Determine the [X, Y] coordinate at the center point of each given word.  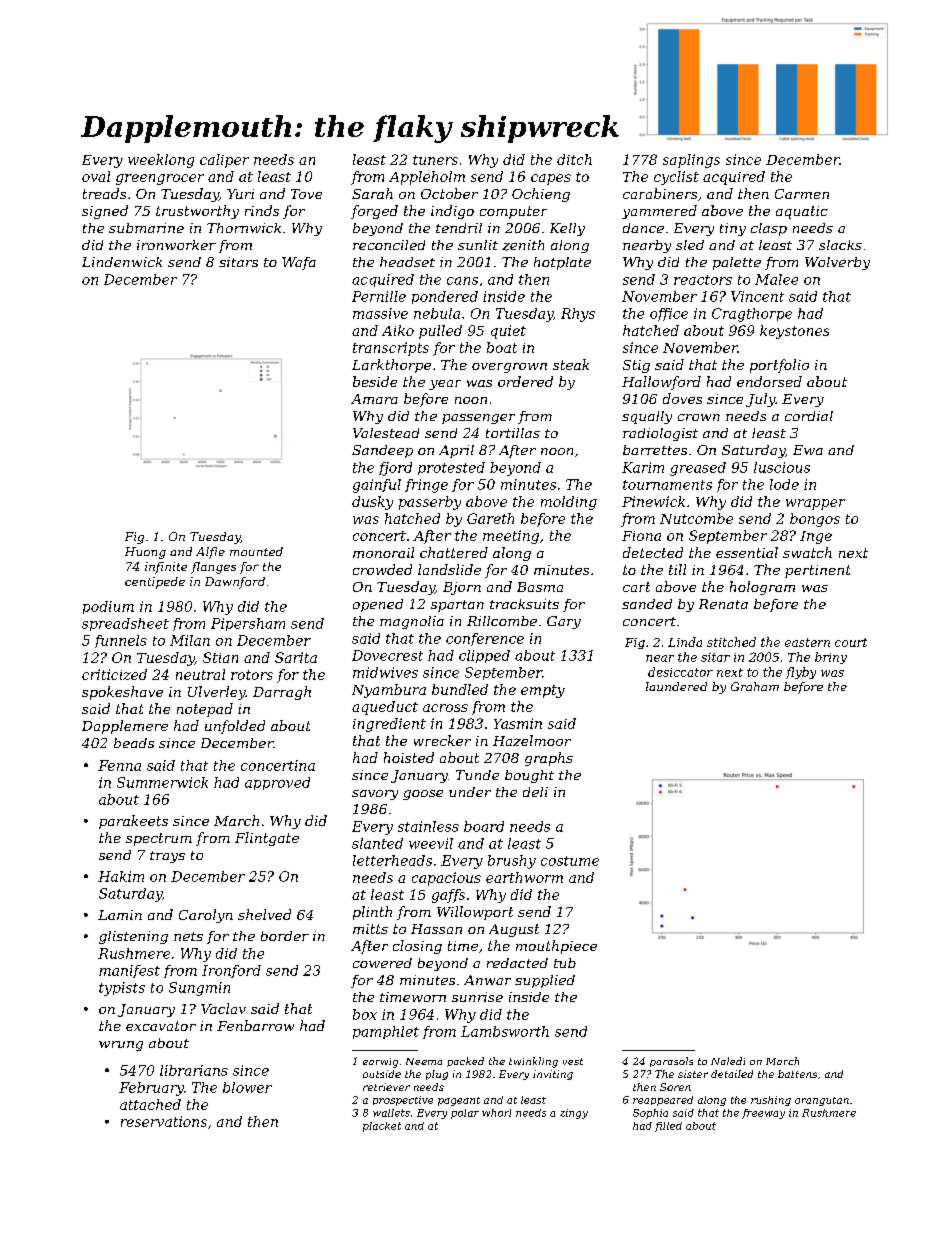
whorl [496, 1113]
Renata [723, 604]
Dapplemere [125, 727]
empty [543, 691]
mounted [256, 551]
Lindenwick [122, 262]
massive [380, 313]
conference [485, 639]
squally [647, 417]
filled [668, 1127]
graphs [549, 759]
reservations [164, 1121]
